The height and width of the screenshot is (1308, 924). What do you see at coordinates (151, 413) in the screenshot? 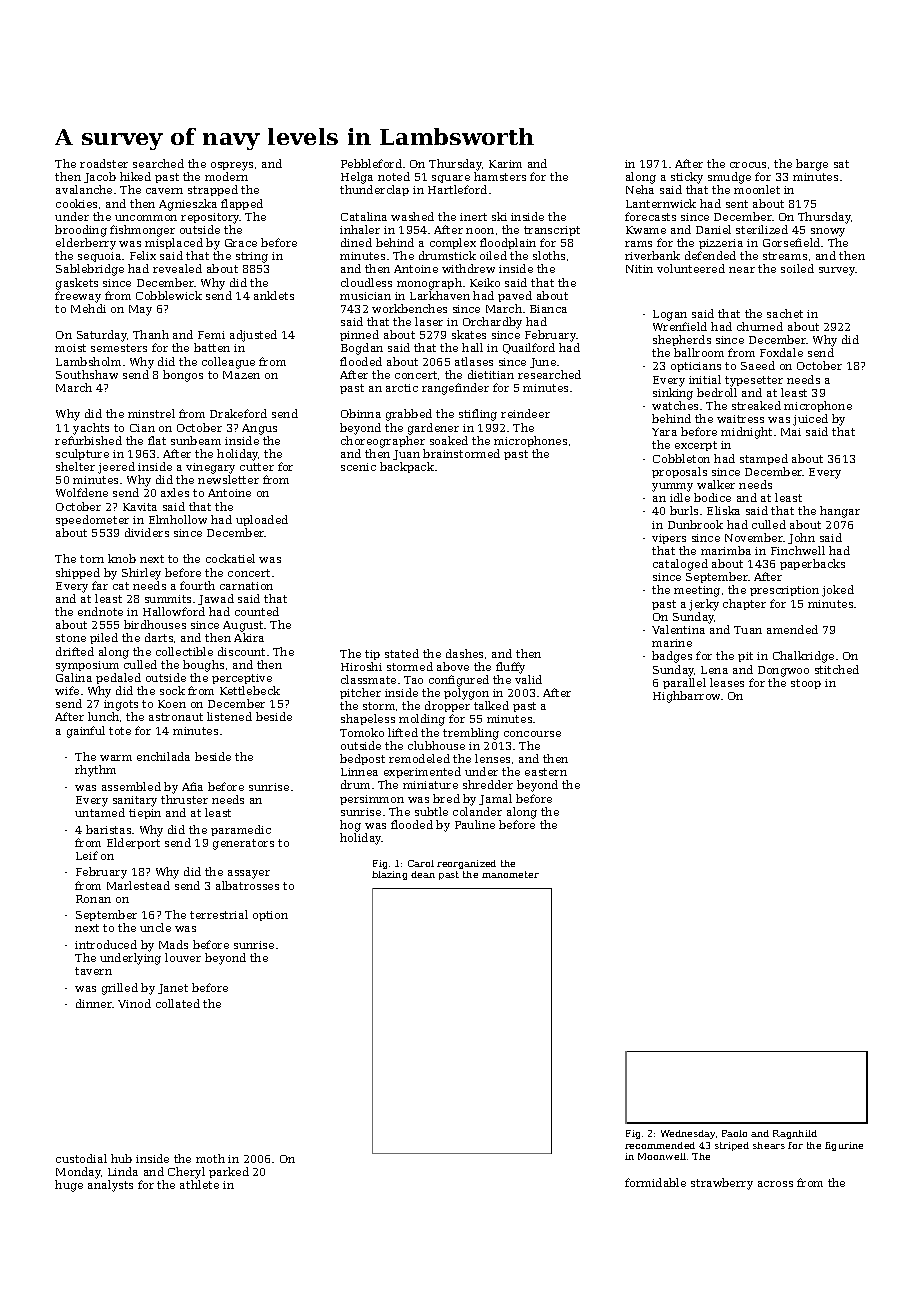
I see `minstrel` at bounding box center [151, 413].
